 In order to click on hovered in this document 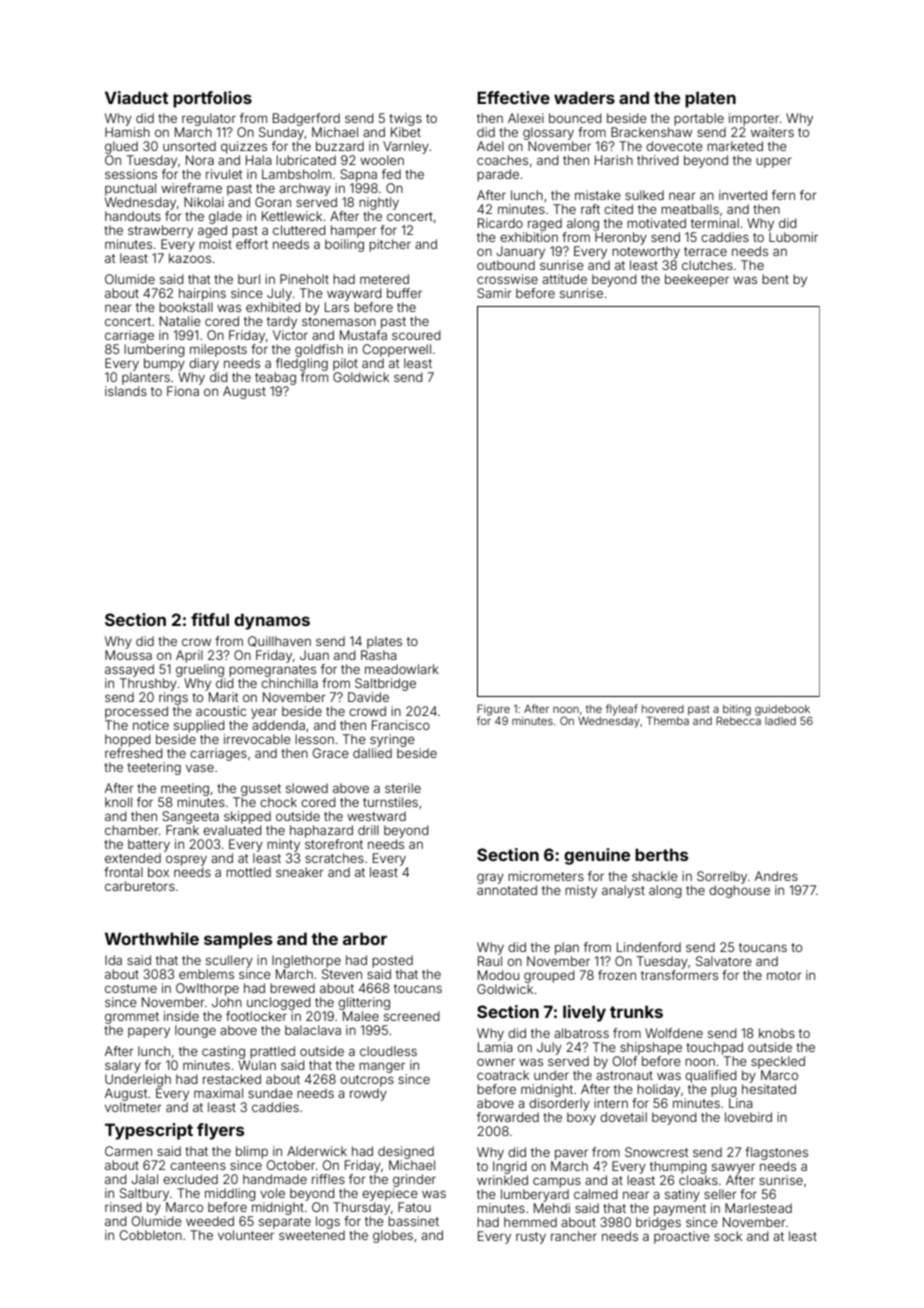, I will do `click(663, 709)`.
